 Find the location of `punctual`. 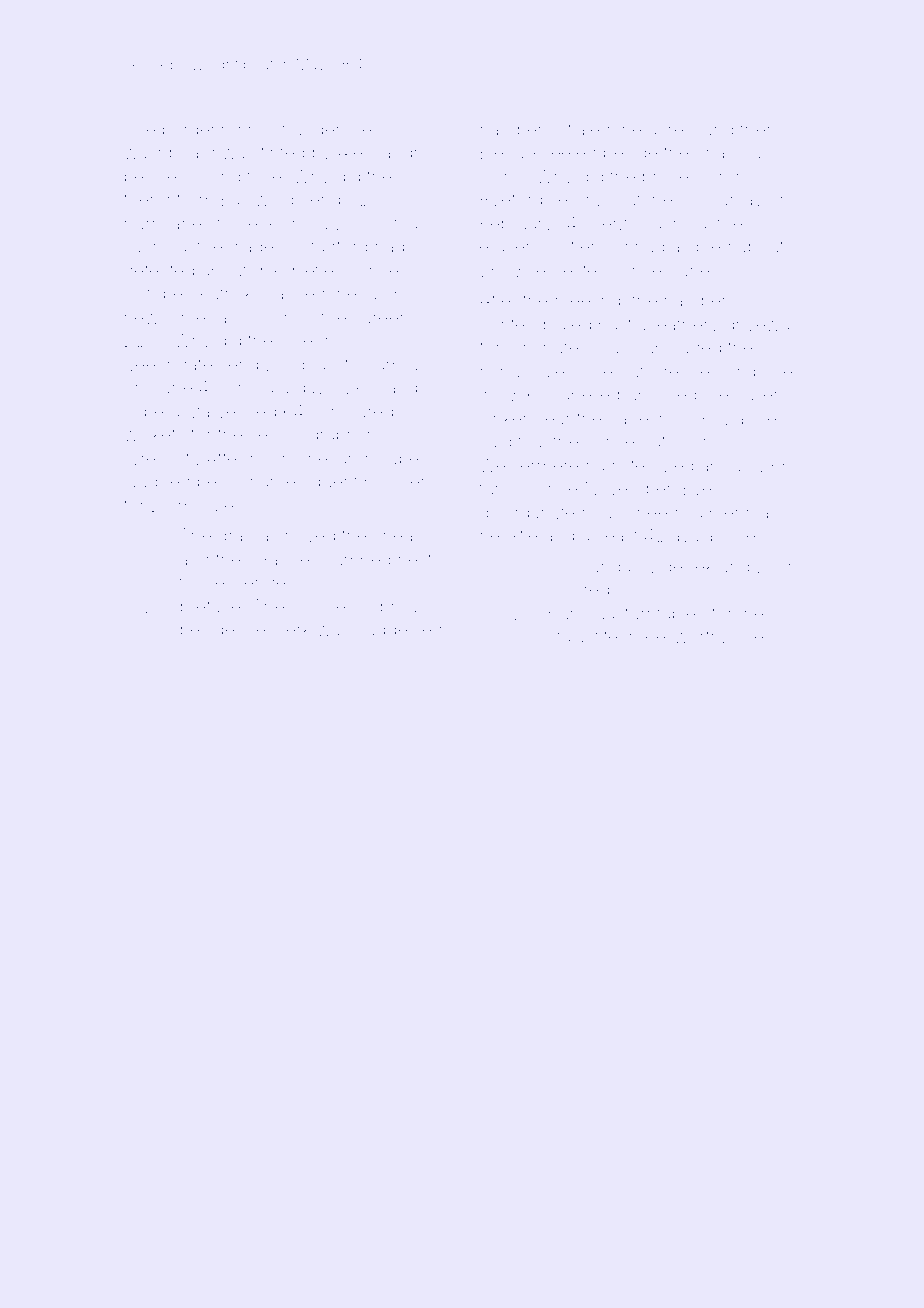

punctual is located at coordinates (583, 615).
